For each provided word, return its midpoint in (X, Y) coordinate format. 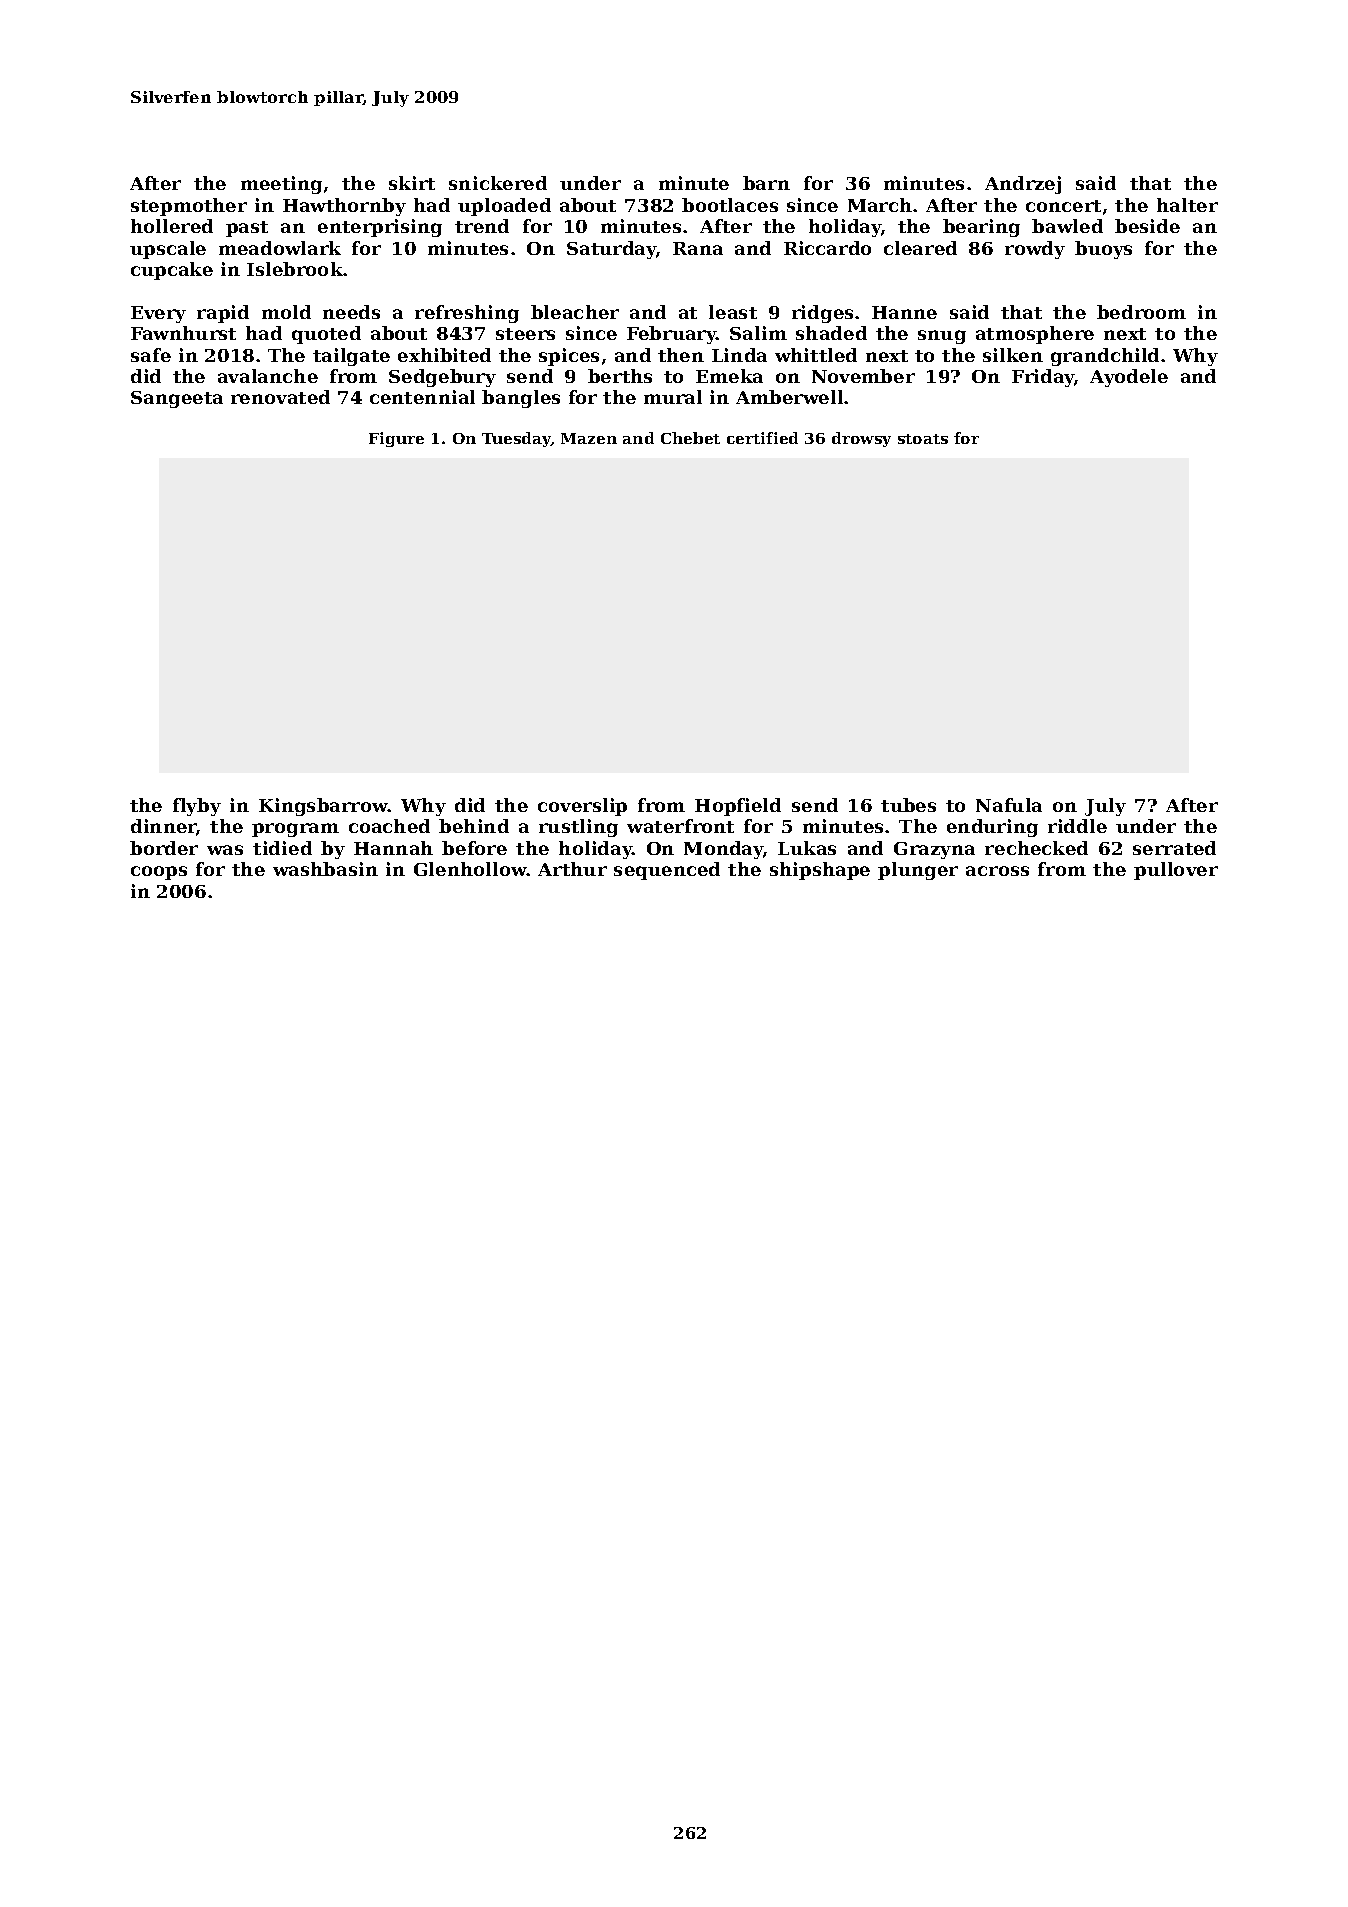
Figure (396, 439)
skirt (412, 183)
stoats (923, 439)
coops (159, 873)
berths (620, 376)
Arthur (572, 869)
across (997, 871)
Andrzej (1023, 185)
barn (766, 183)
